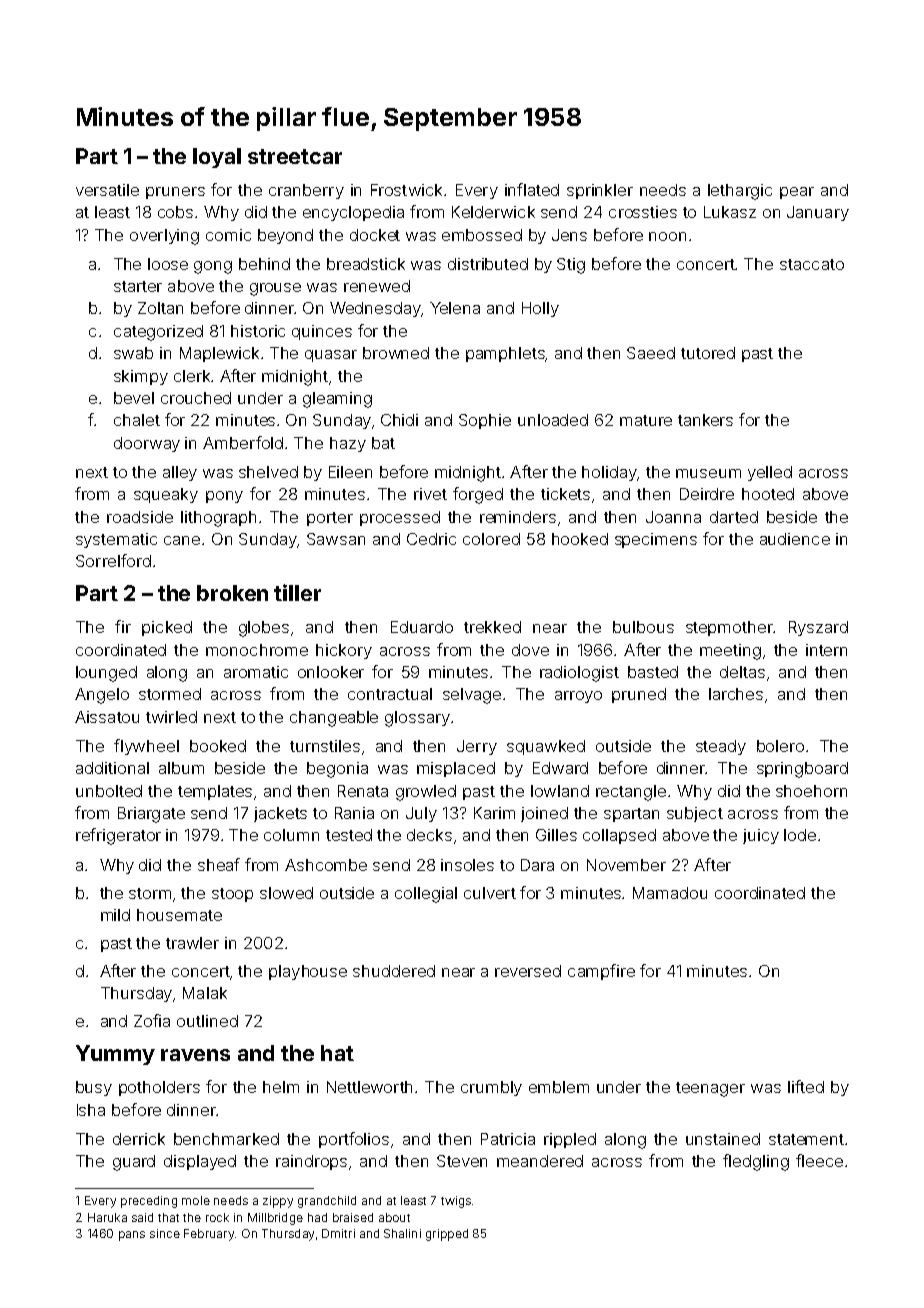  What do you see at coordinates (375, 235) in the screenshot?
I see `docket` at bounding box center [375, 235].
